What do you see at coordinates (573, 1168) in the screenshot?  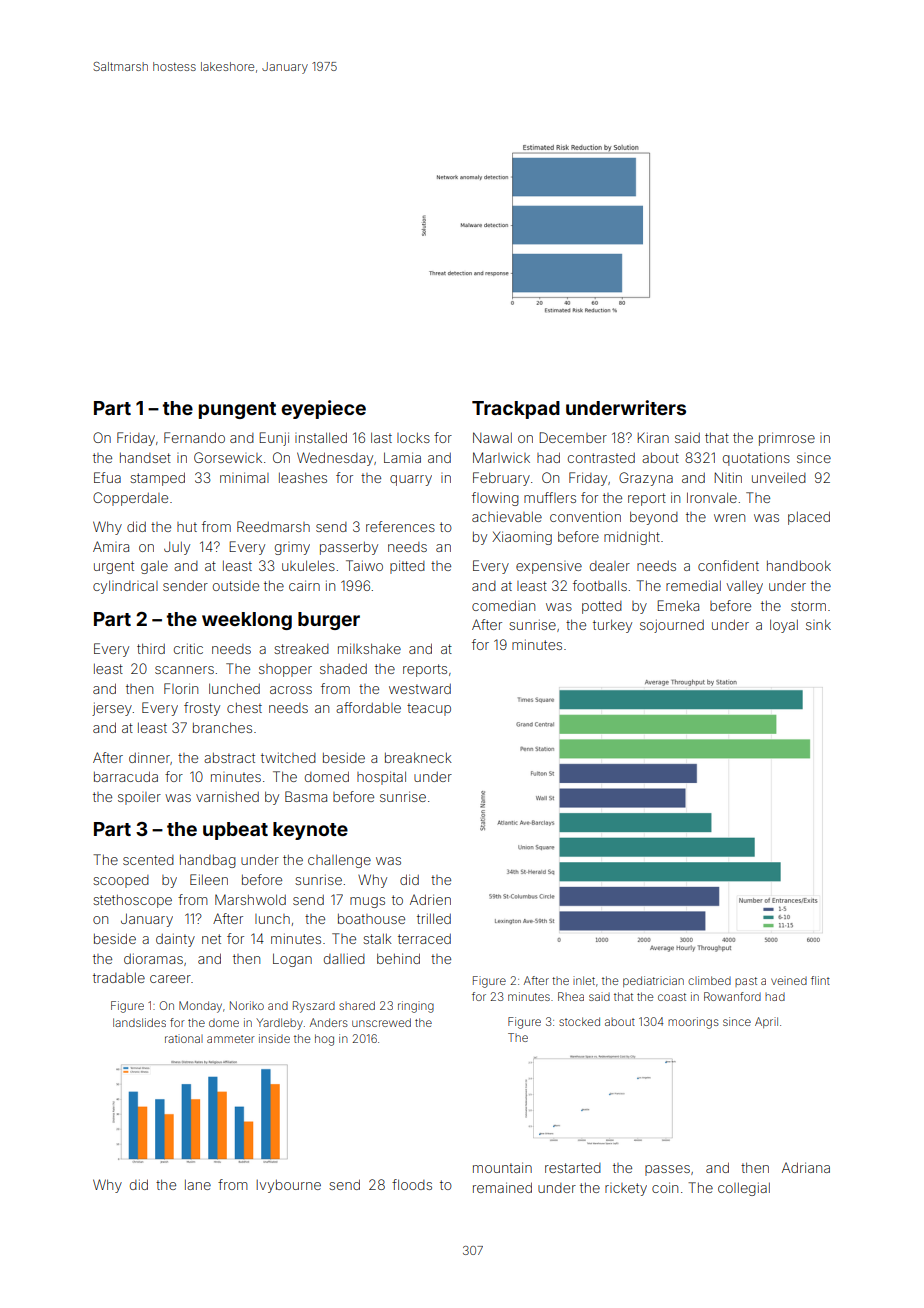 I see `restarted` at bounding box center [573, 1168].
